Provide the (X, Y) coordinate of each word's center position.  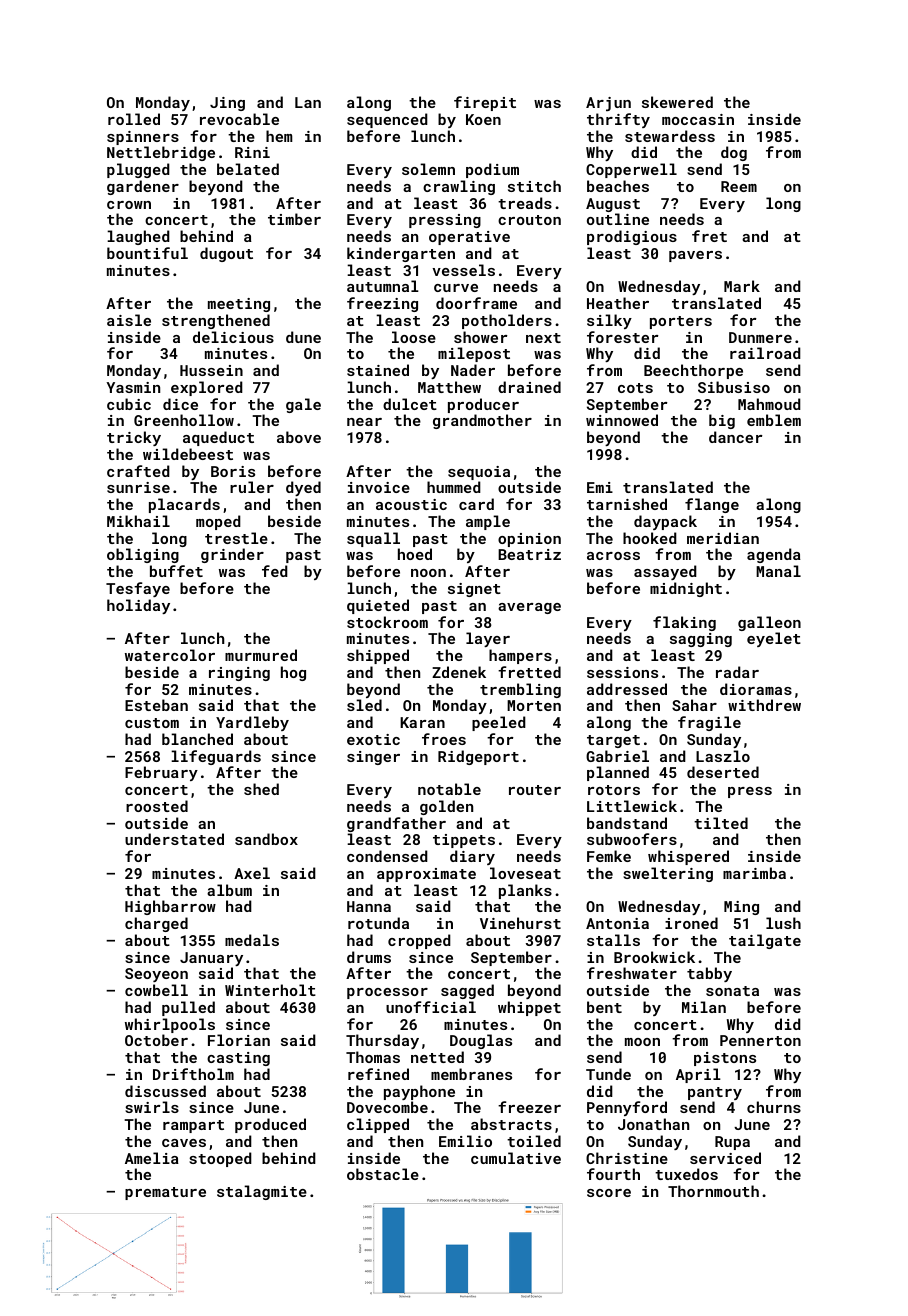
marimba (754, 873)
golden (446, 807)
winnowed (622, 420)
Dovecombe (387, 1107)
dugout (226, 254)
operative (469, 238)
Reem (739, 186)
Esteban (156, 705)
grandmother (482, 421)
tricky (134, 438)
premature (165, 1193)
